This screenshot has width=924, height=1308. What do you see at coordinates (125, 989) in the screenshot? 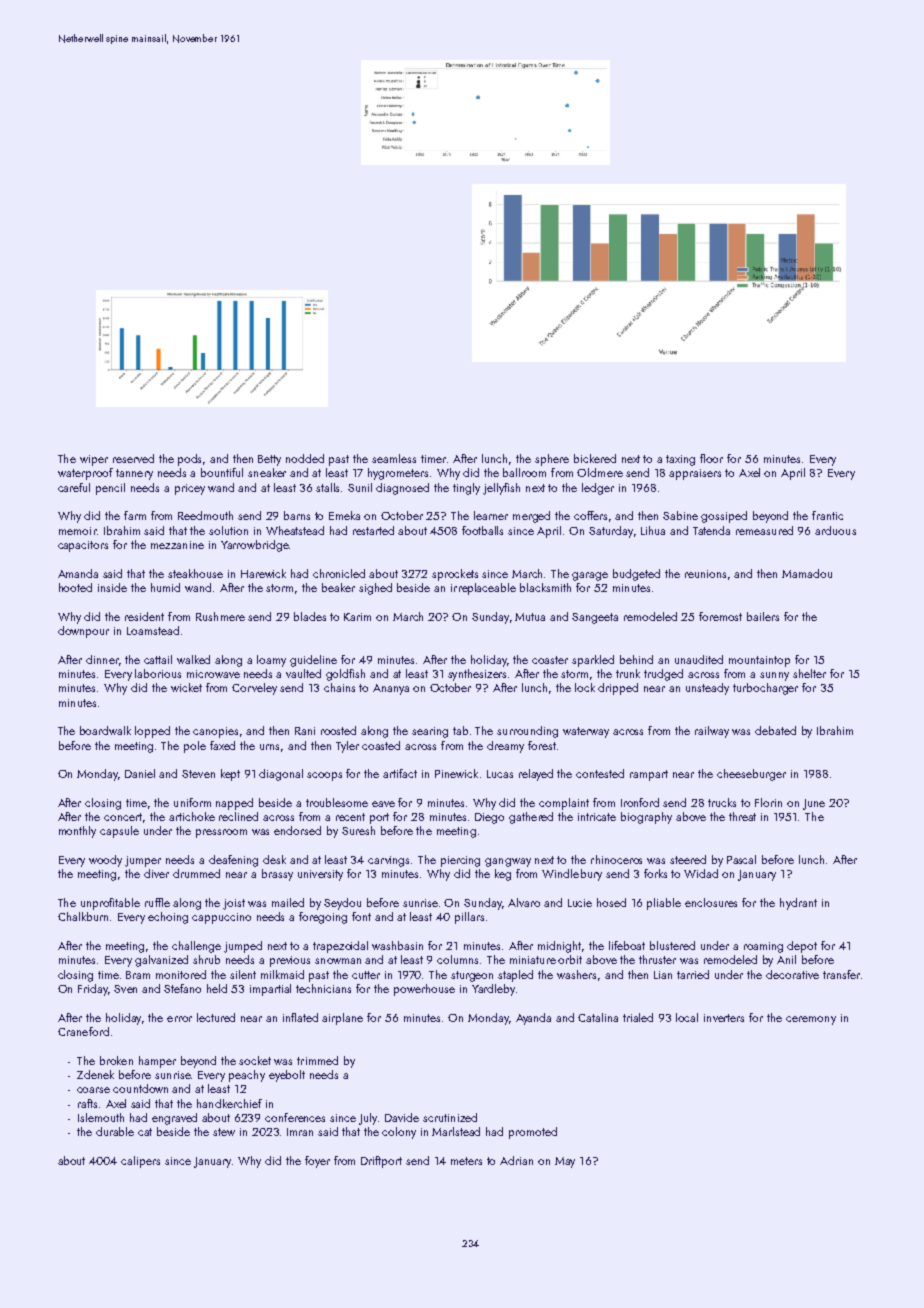
I see `Sven` at bounding box center [125, 989].
